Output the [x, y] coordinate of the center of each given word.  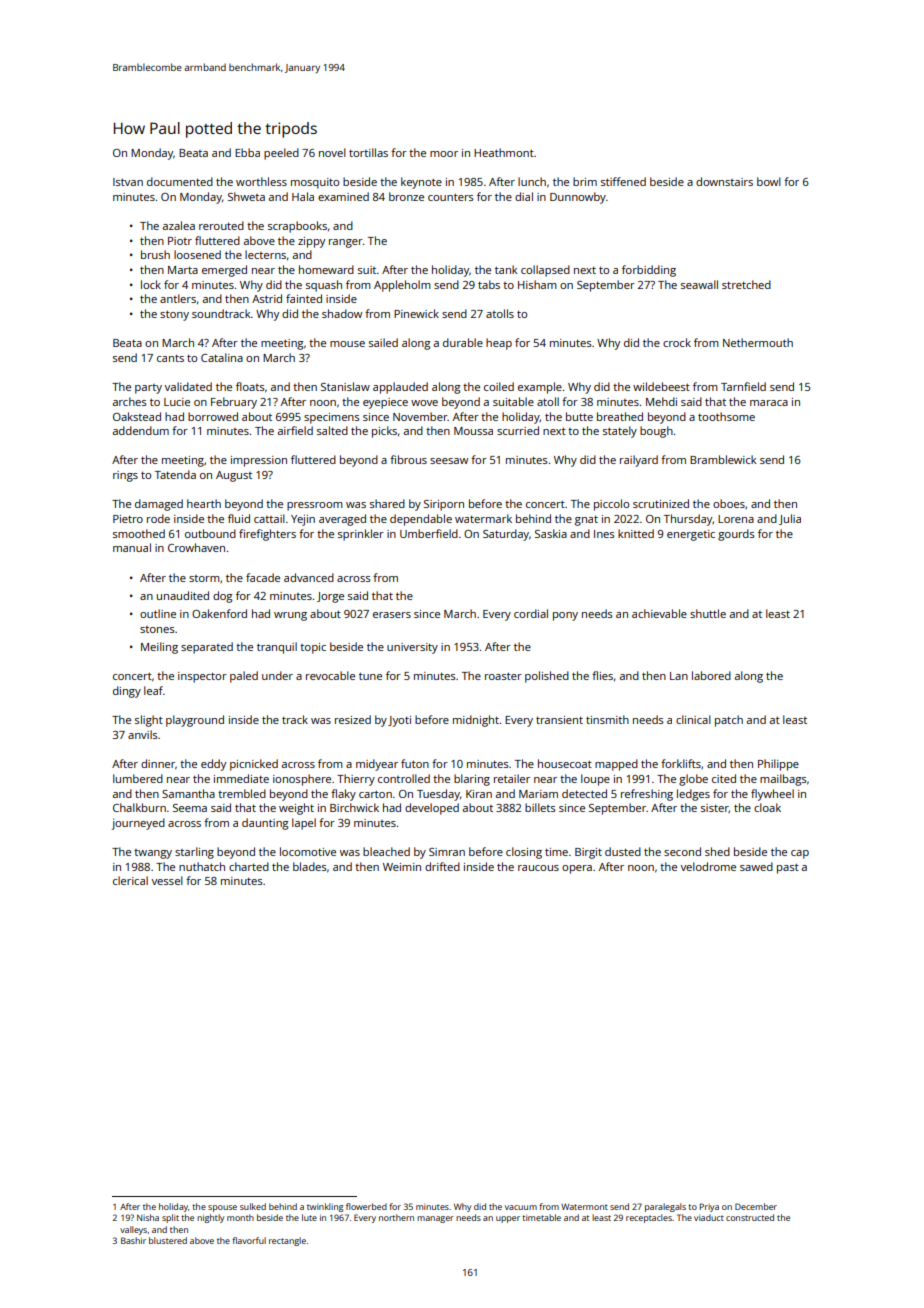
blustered [168, 1240]
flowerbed [366, 1206]
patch [729, 721]
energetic [691, 535]
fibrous [408, 459]
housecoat [565, 763]
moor [444, 154]
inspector [202, 677]
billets [540, 807]
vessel [167, 880]
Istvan [128, 182]
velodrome [708, 866]
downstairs [724, 181]
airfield [295, 430]
